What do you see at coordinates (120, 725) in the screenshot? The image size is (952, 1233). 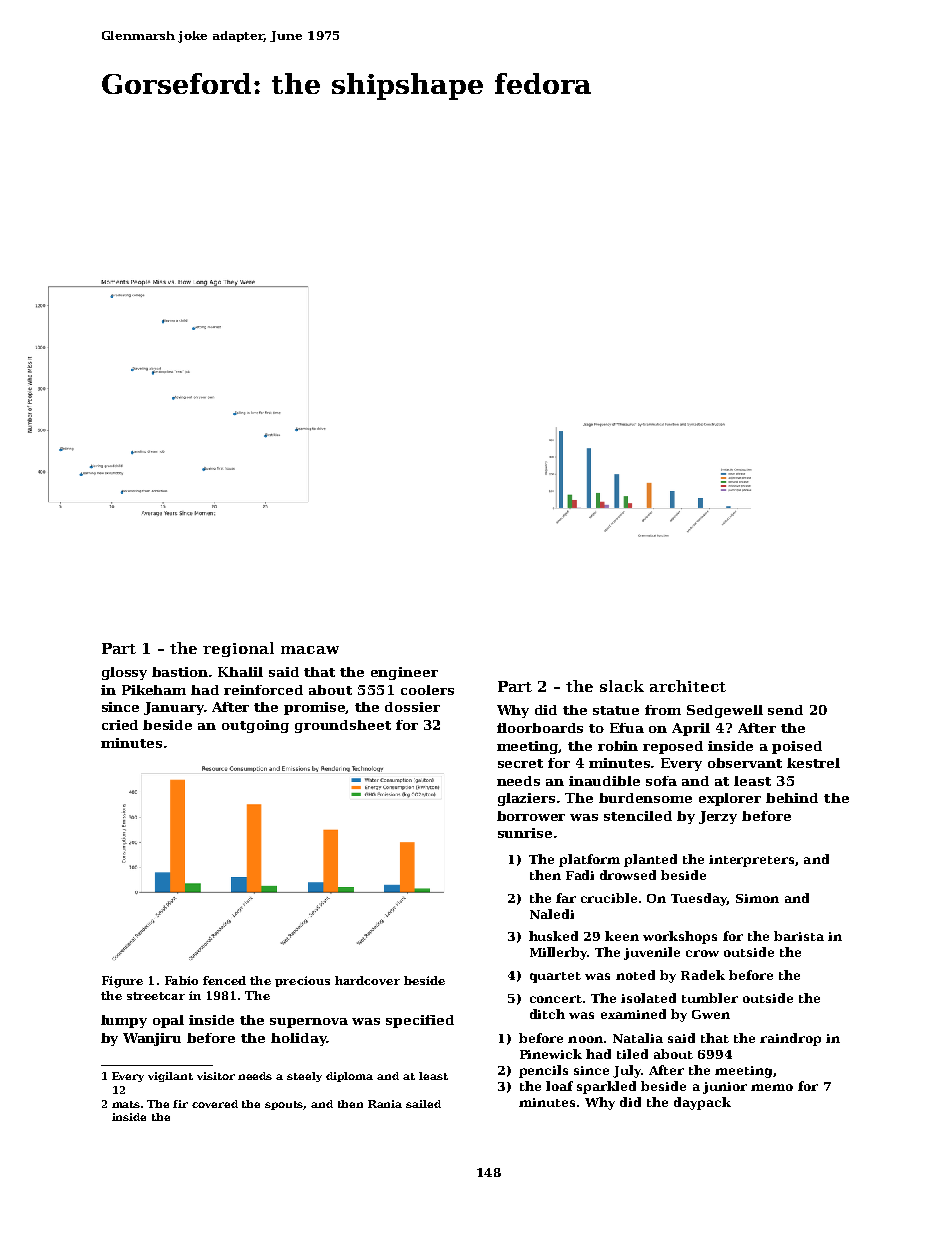 I see `cried` at bounding box center [120, 725].
